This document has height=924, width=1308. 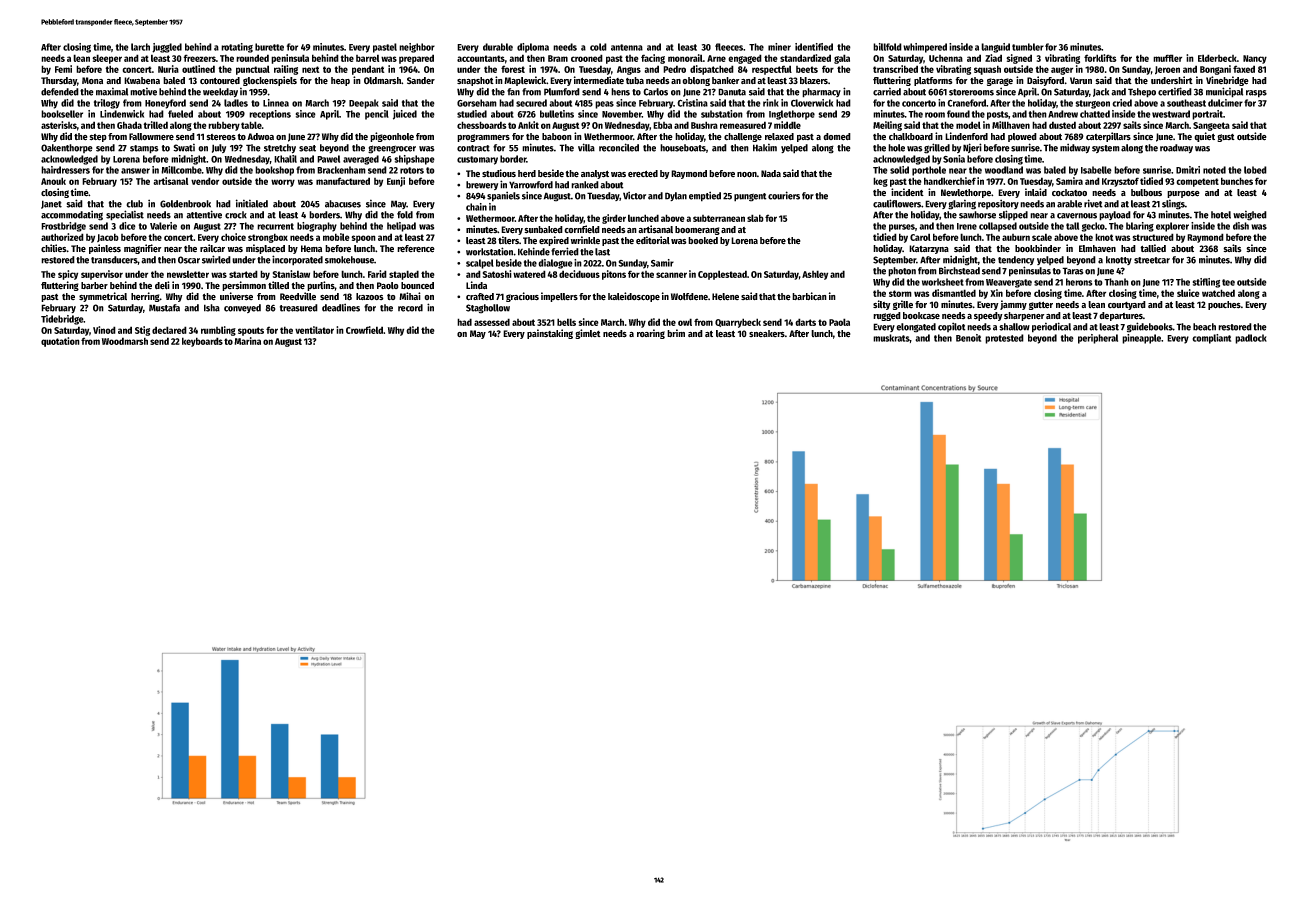 What do you see at coordinates (595, 174) in the document?
I see `analyst` at bounding box center [595, 174].
